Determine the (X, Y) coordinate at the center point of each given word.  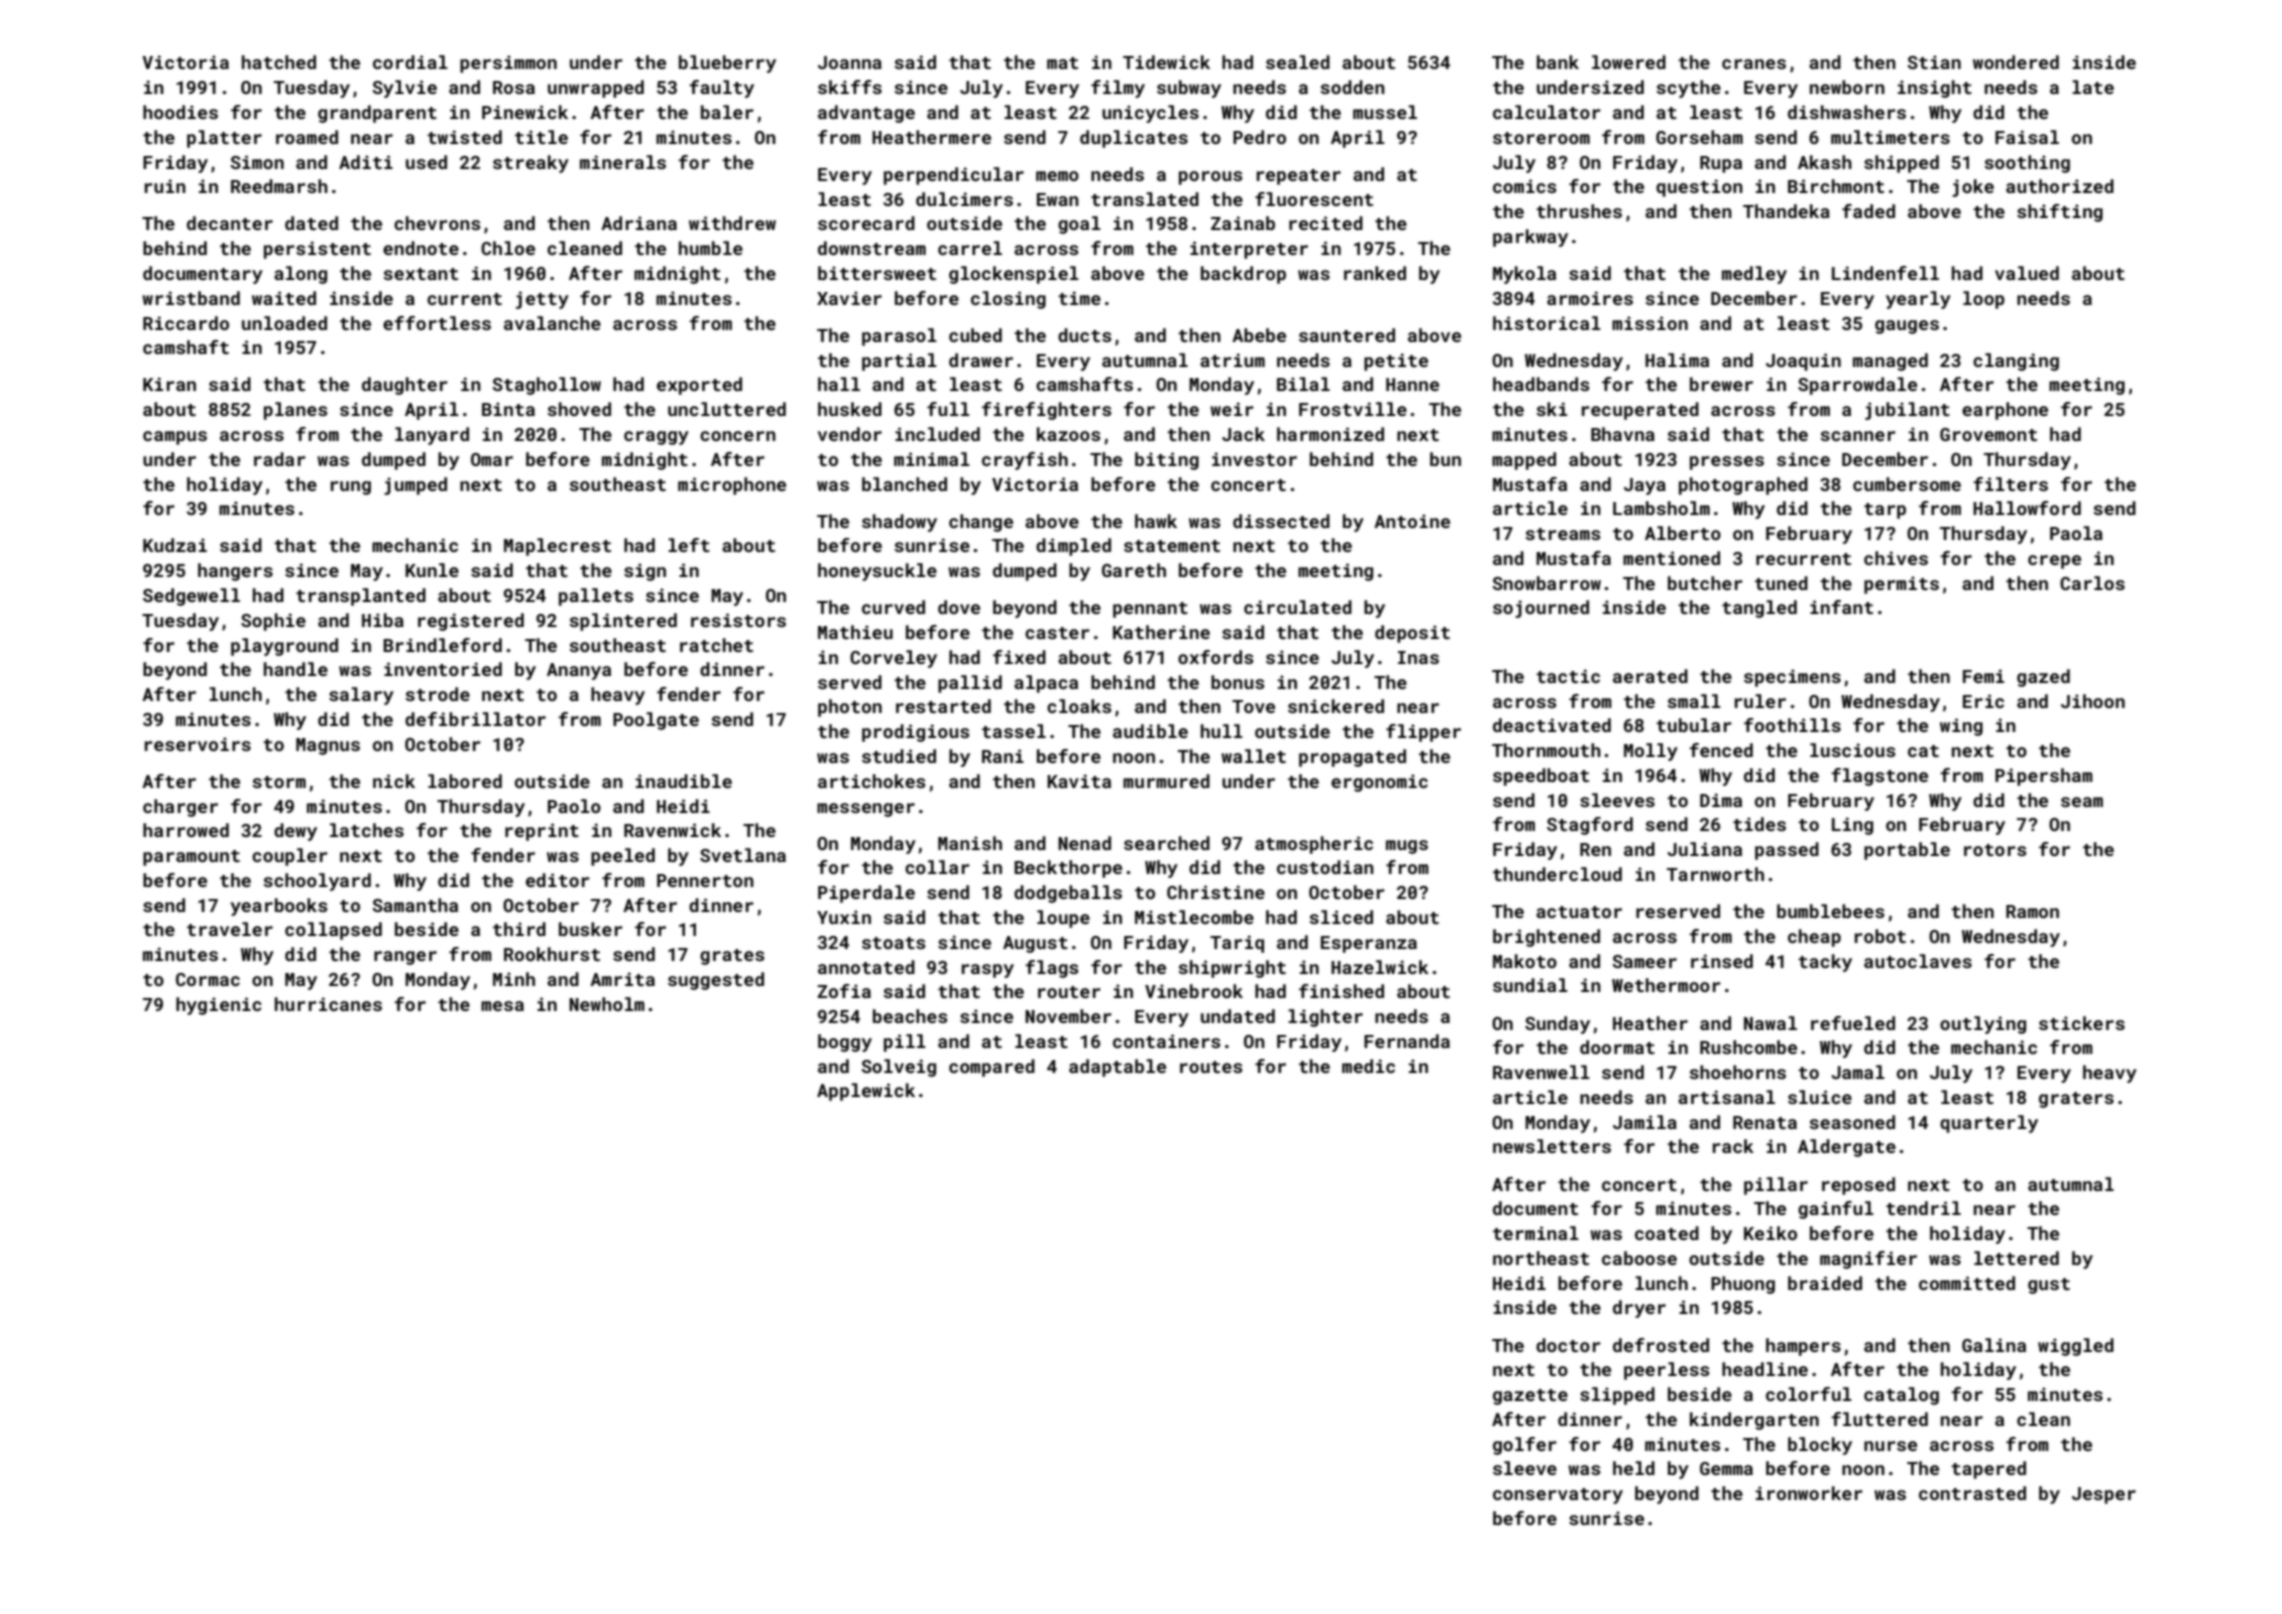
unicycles (1150, 114)
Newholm (607, 1004)
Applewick (866, 1092)
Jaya (1645, 486)
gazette (1530, 1397)
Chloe (508, 248)
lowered (1629, 62)
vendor (850, 434)
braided (1825, 1283)
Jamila (1645, 1122)
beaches (910, 1016)
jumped (415, 486)
